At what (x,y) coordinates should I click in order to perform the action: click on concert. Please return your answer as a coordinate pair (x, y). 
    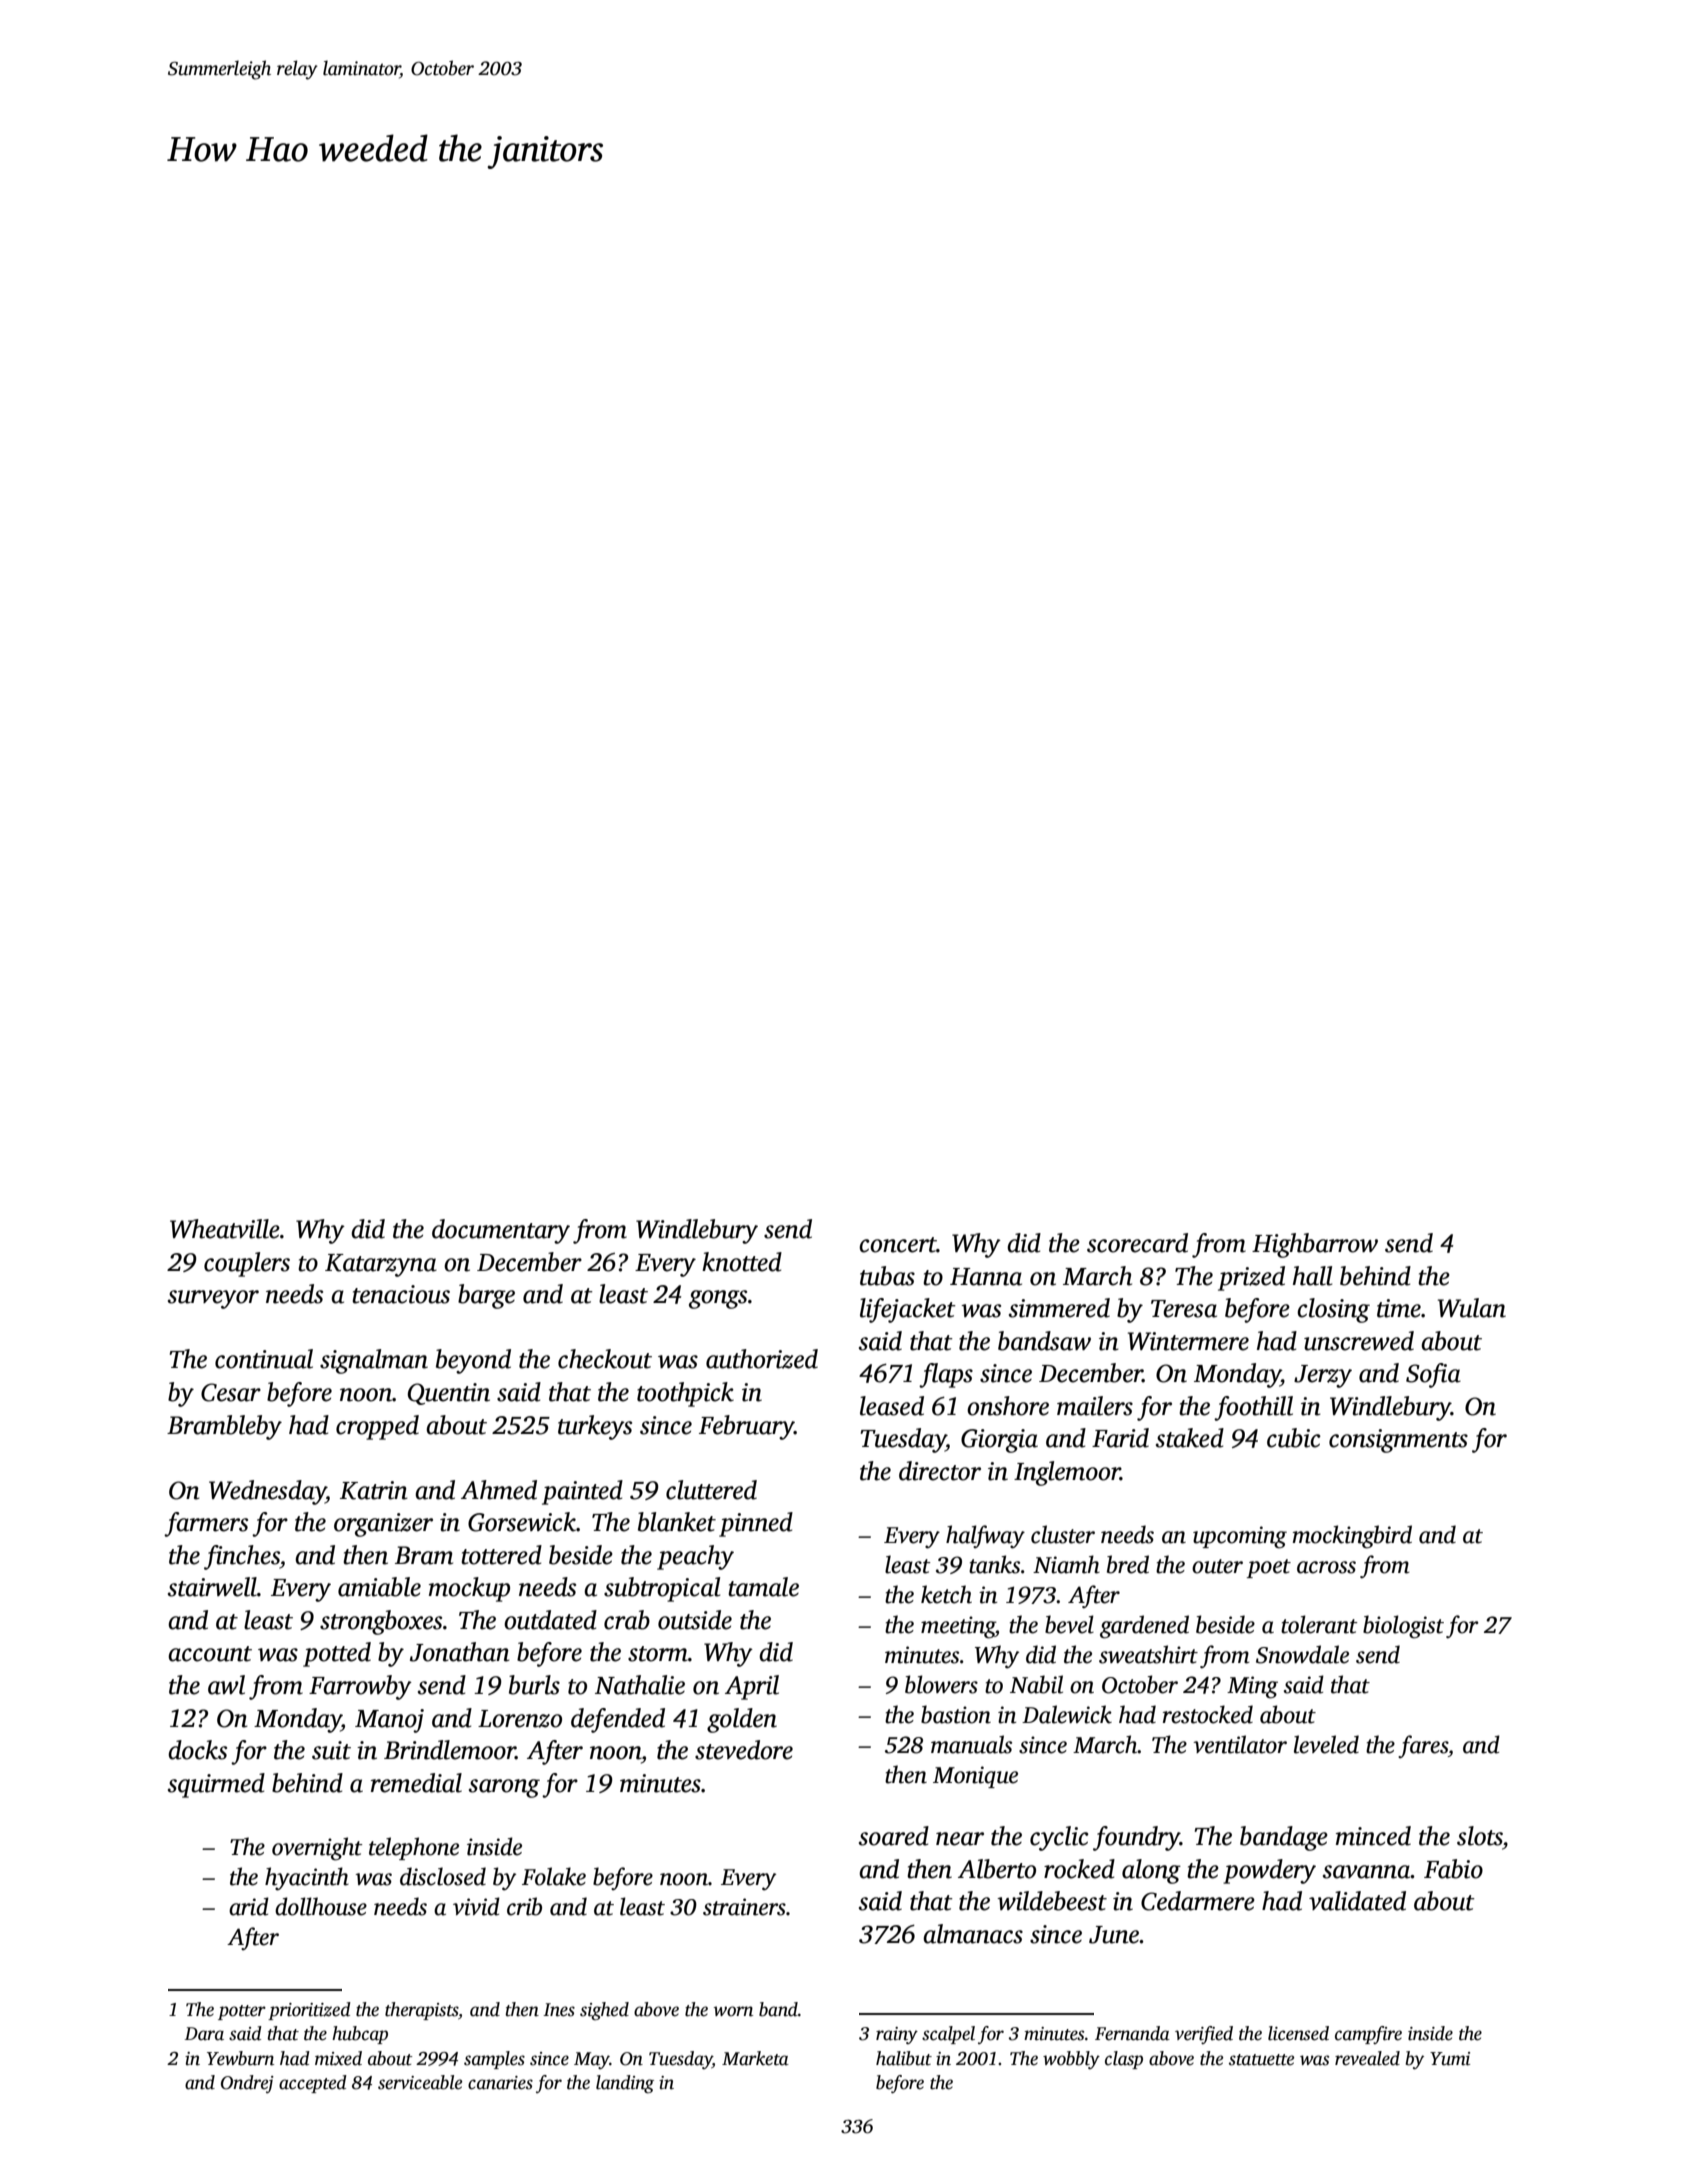
    Looking at the image, I should click on (898, 1245).
